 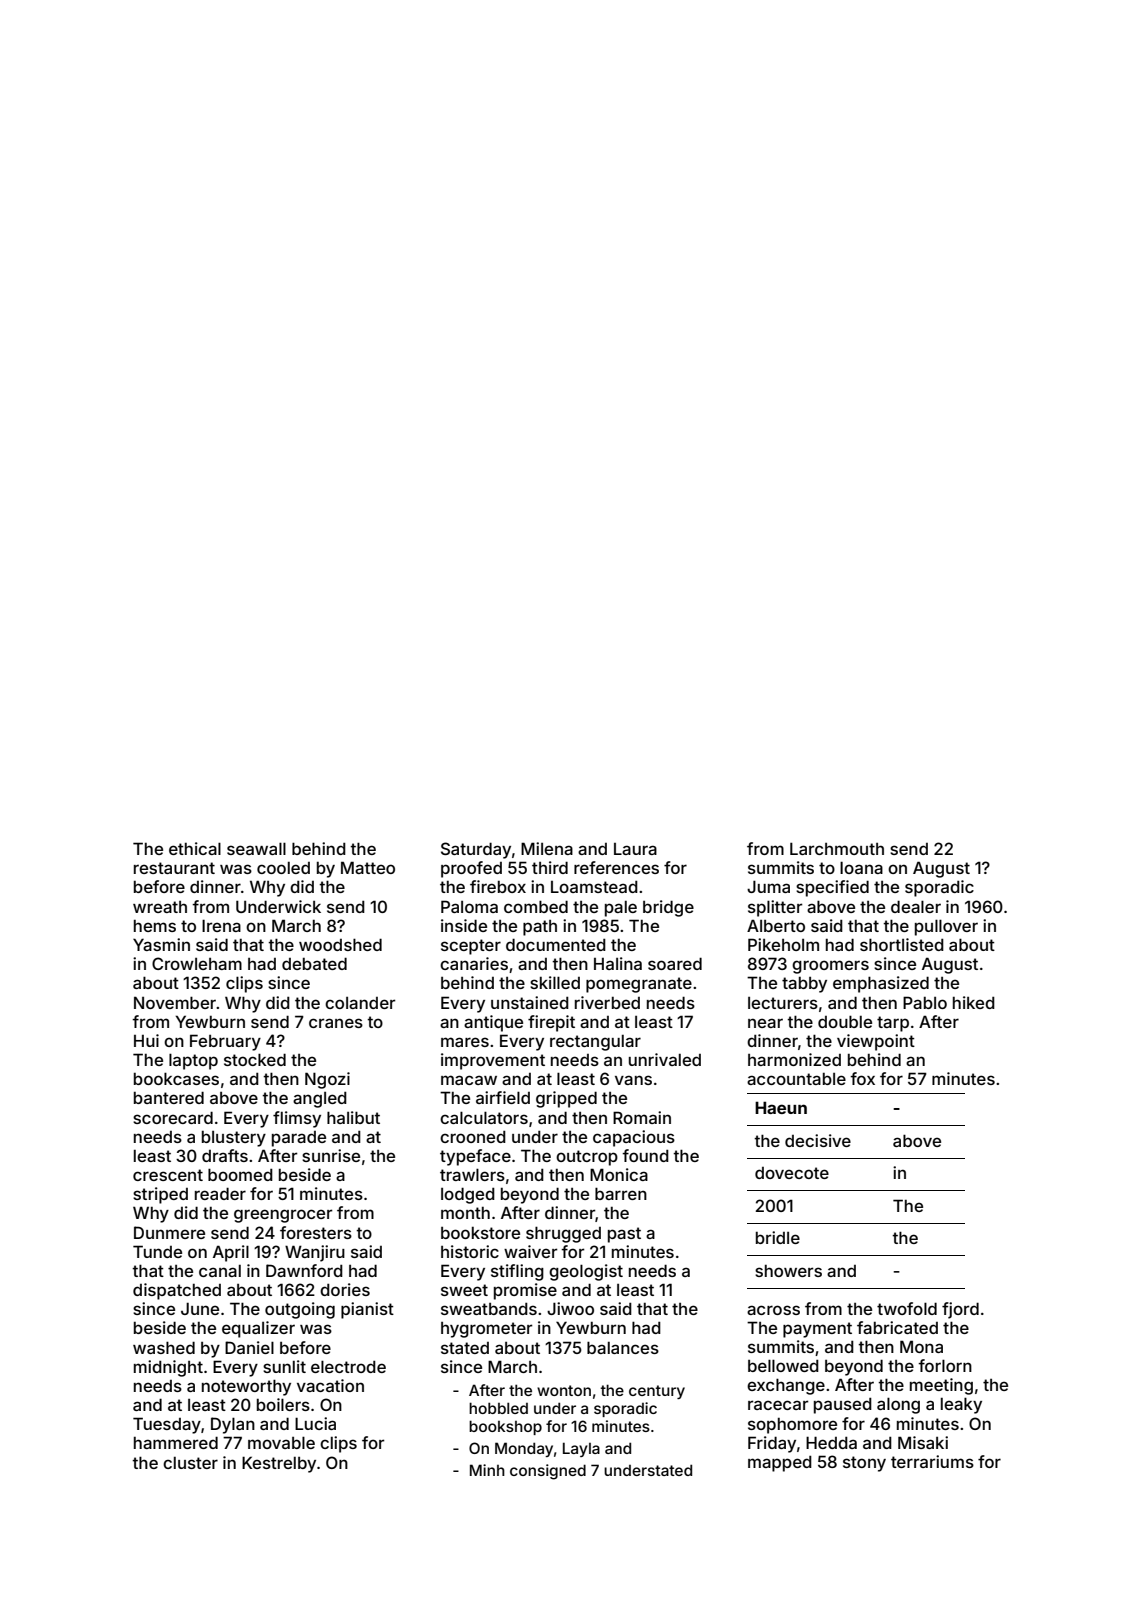 I want to click on Tuesday, so click(x=167, y=1425).
